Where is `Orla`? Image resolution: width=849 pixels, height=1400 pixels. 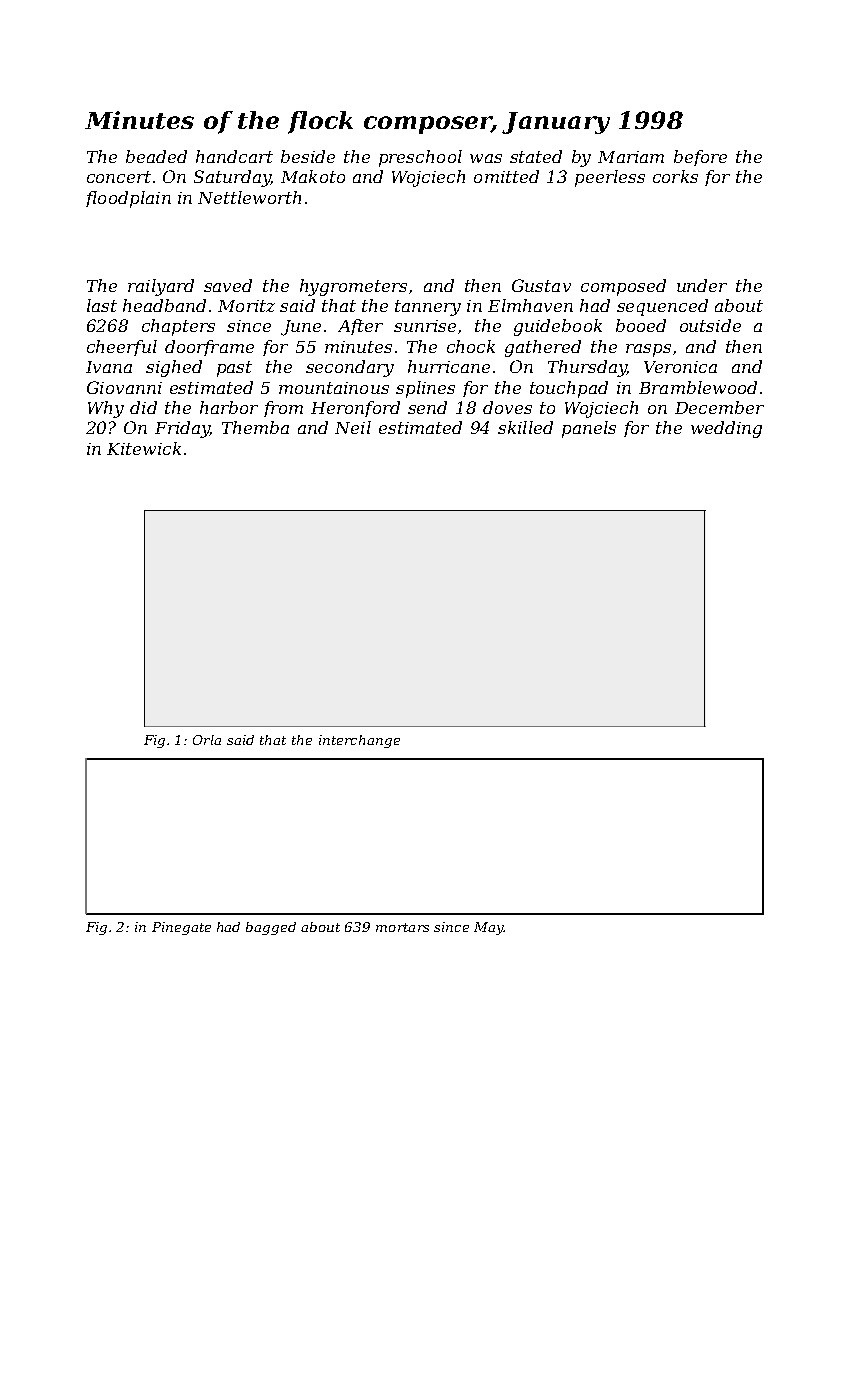 Orla is located at coordinates (207, 740).
